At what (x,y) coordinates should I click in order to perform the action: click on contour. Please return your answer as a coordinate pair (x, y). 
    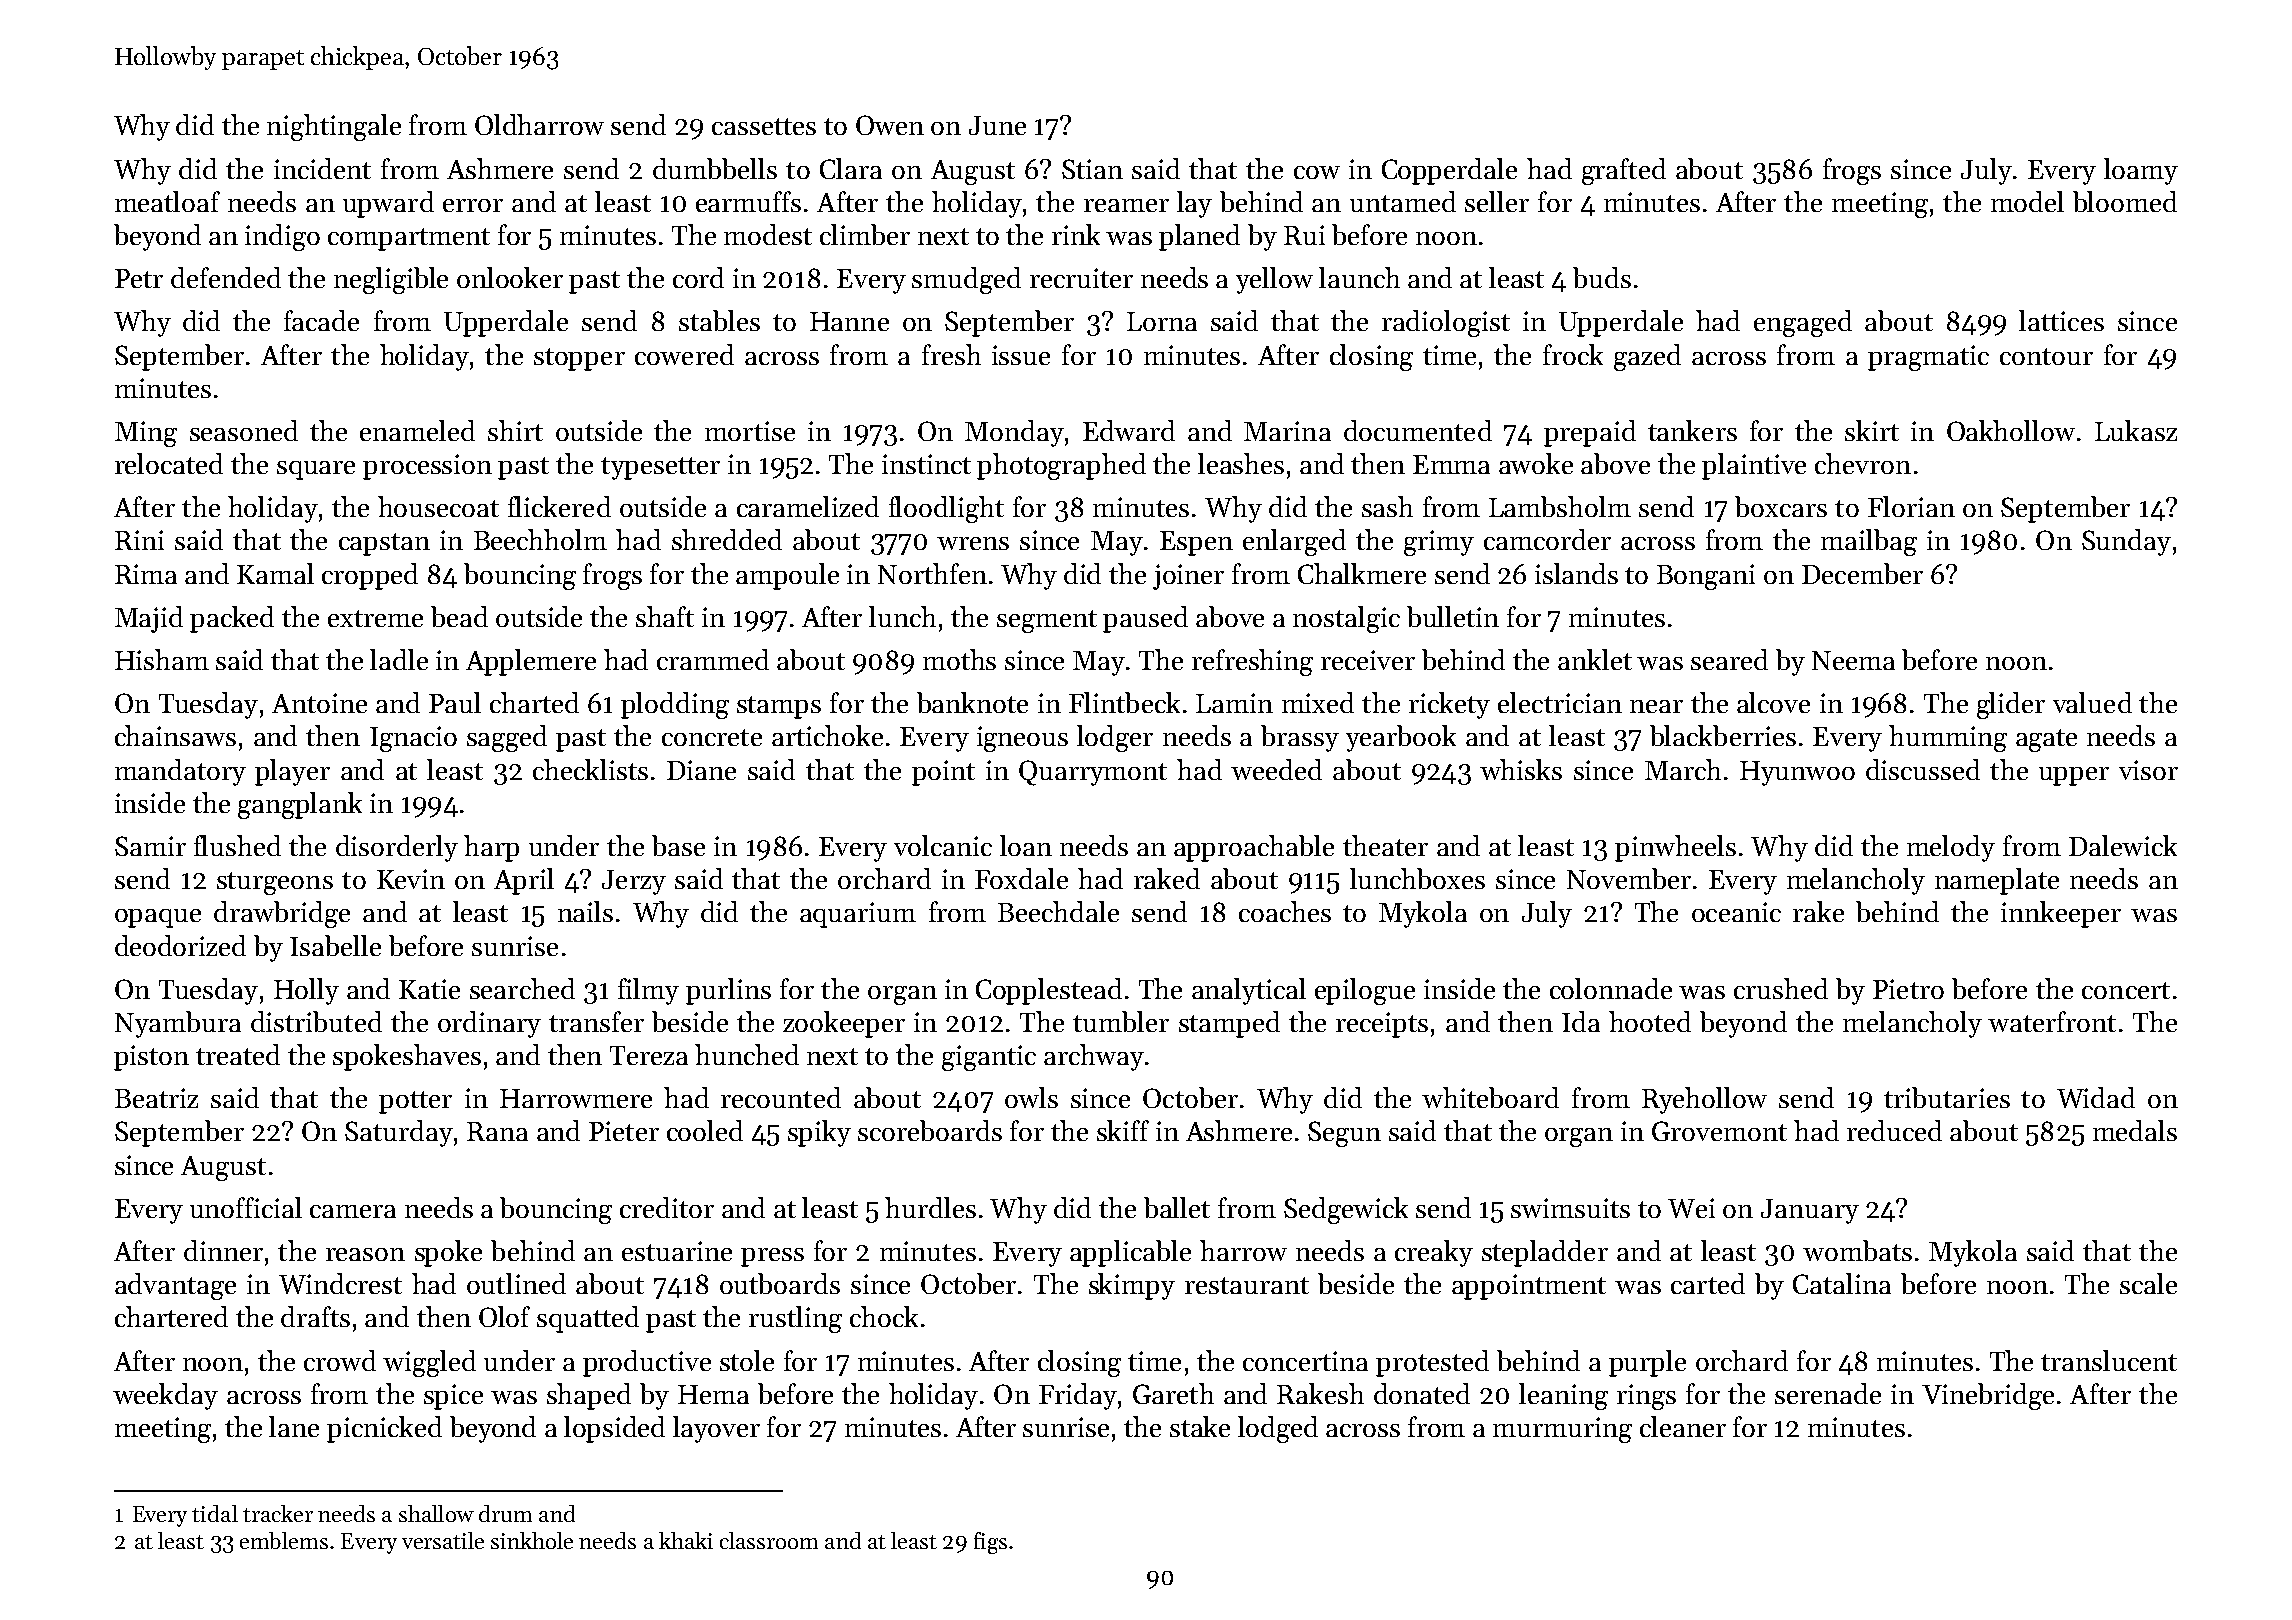
    Looking at the image, I should click on (2046, 356).
